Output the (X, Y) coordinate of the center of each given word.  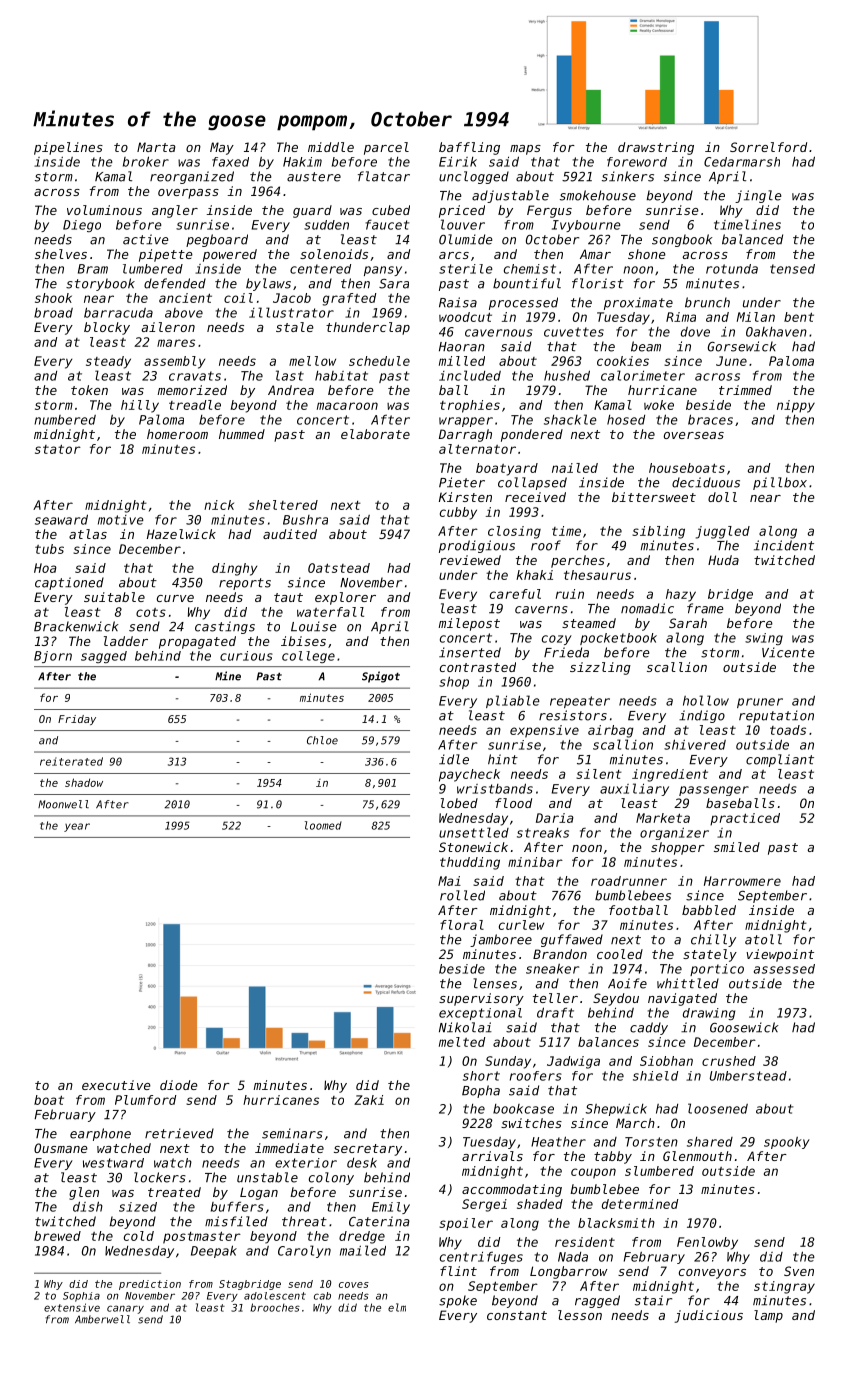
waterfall (330, 612)
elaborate (375, 434)
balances (608, 1042)
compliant (780, 760)
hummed (242, 434)
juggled (723, 532)
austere (314, 177)
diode (179, 1085)
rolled (462, 895)
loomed (323, 825)
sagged (104, 657)
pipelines (68, 148)
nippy (796, 406)
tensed (792, 269)
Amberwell (102, 1319)
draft (555, 1012)
